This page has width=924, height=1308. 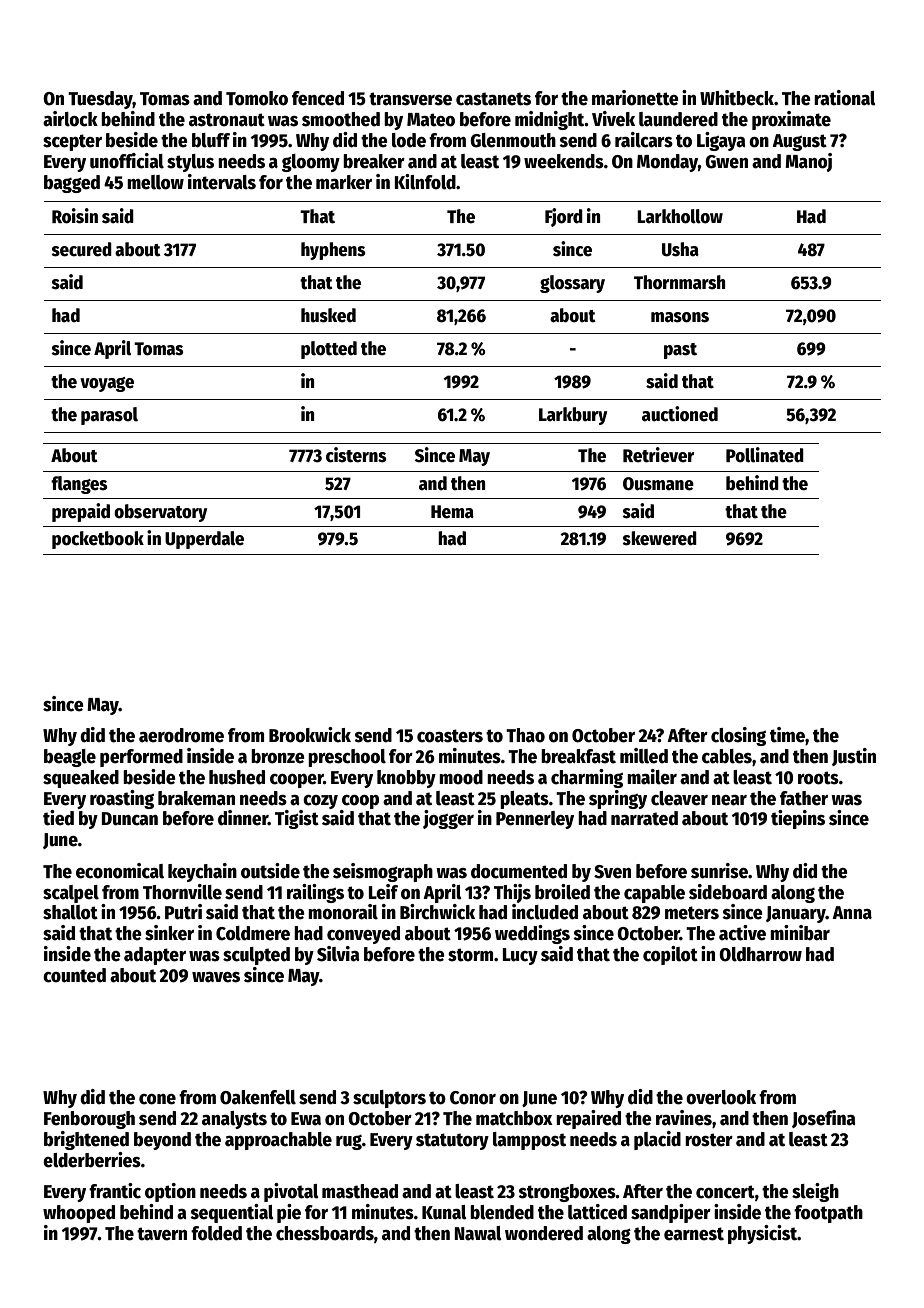 I want to click on Whitbeck, so click(x=737, y=98).
